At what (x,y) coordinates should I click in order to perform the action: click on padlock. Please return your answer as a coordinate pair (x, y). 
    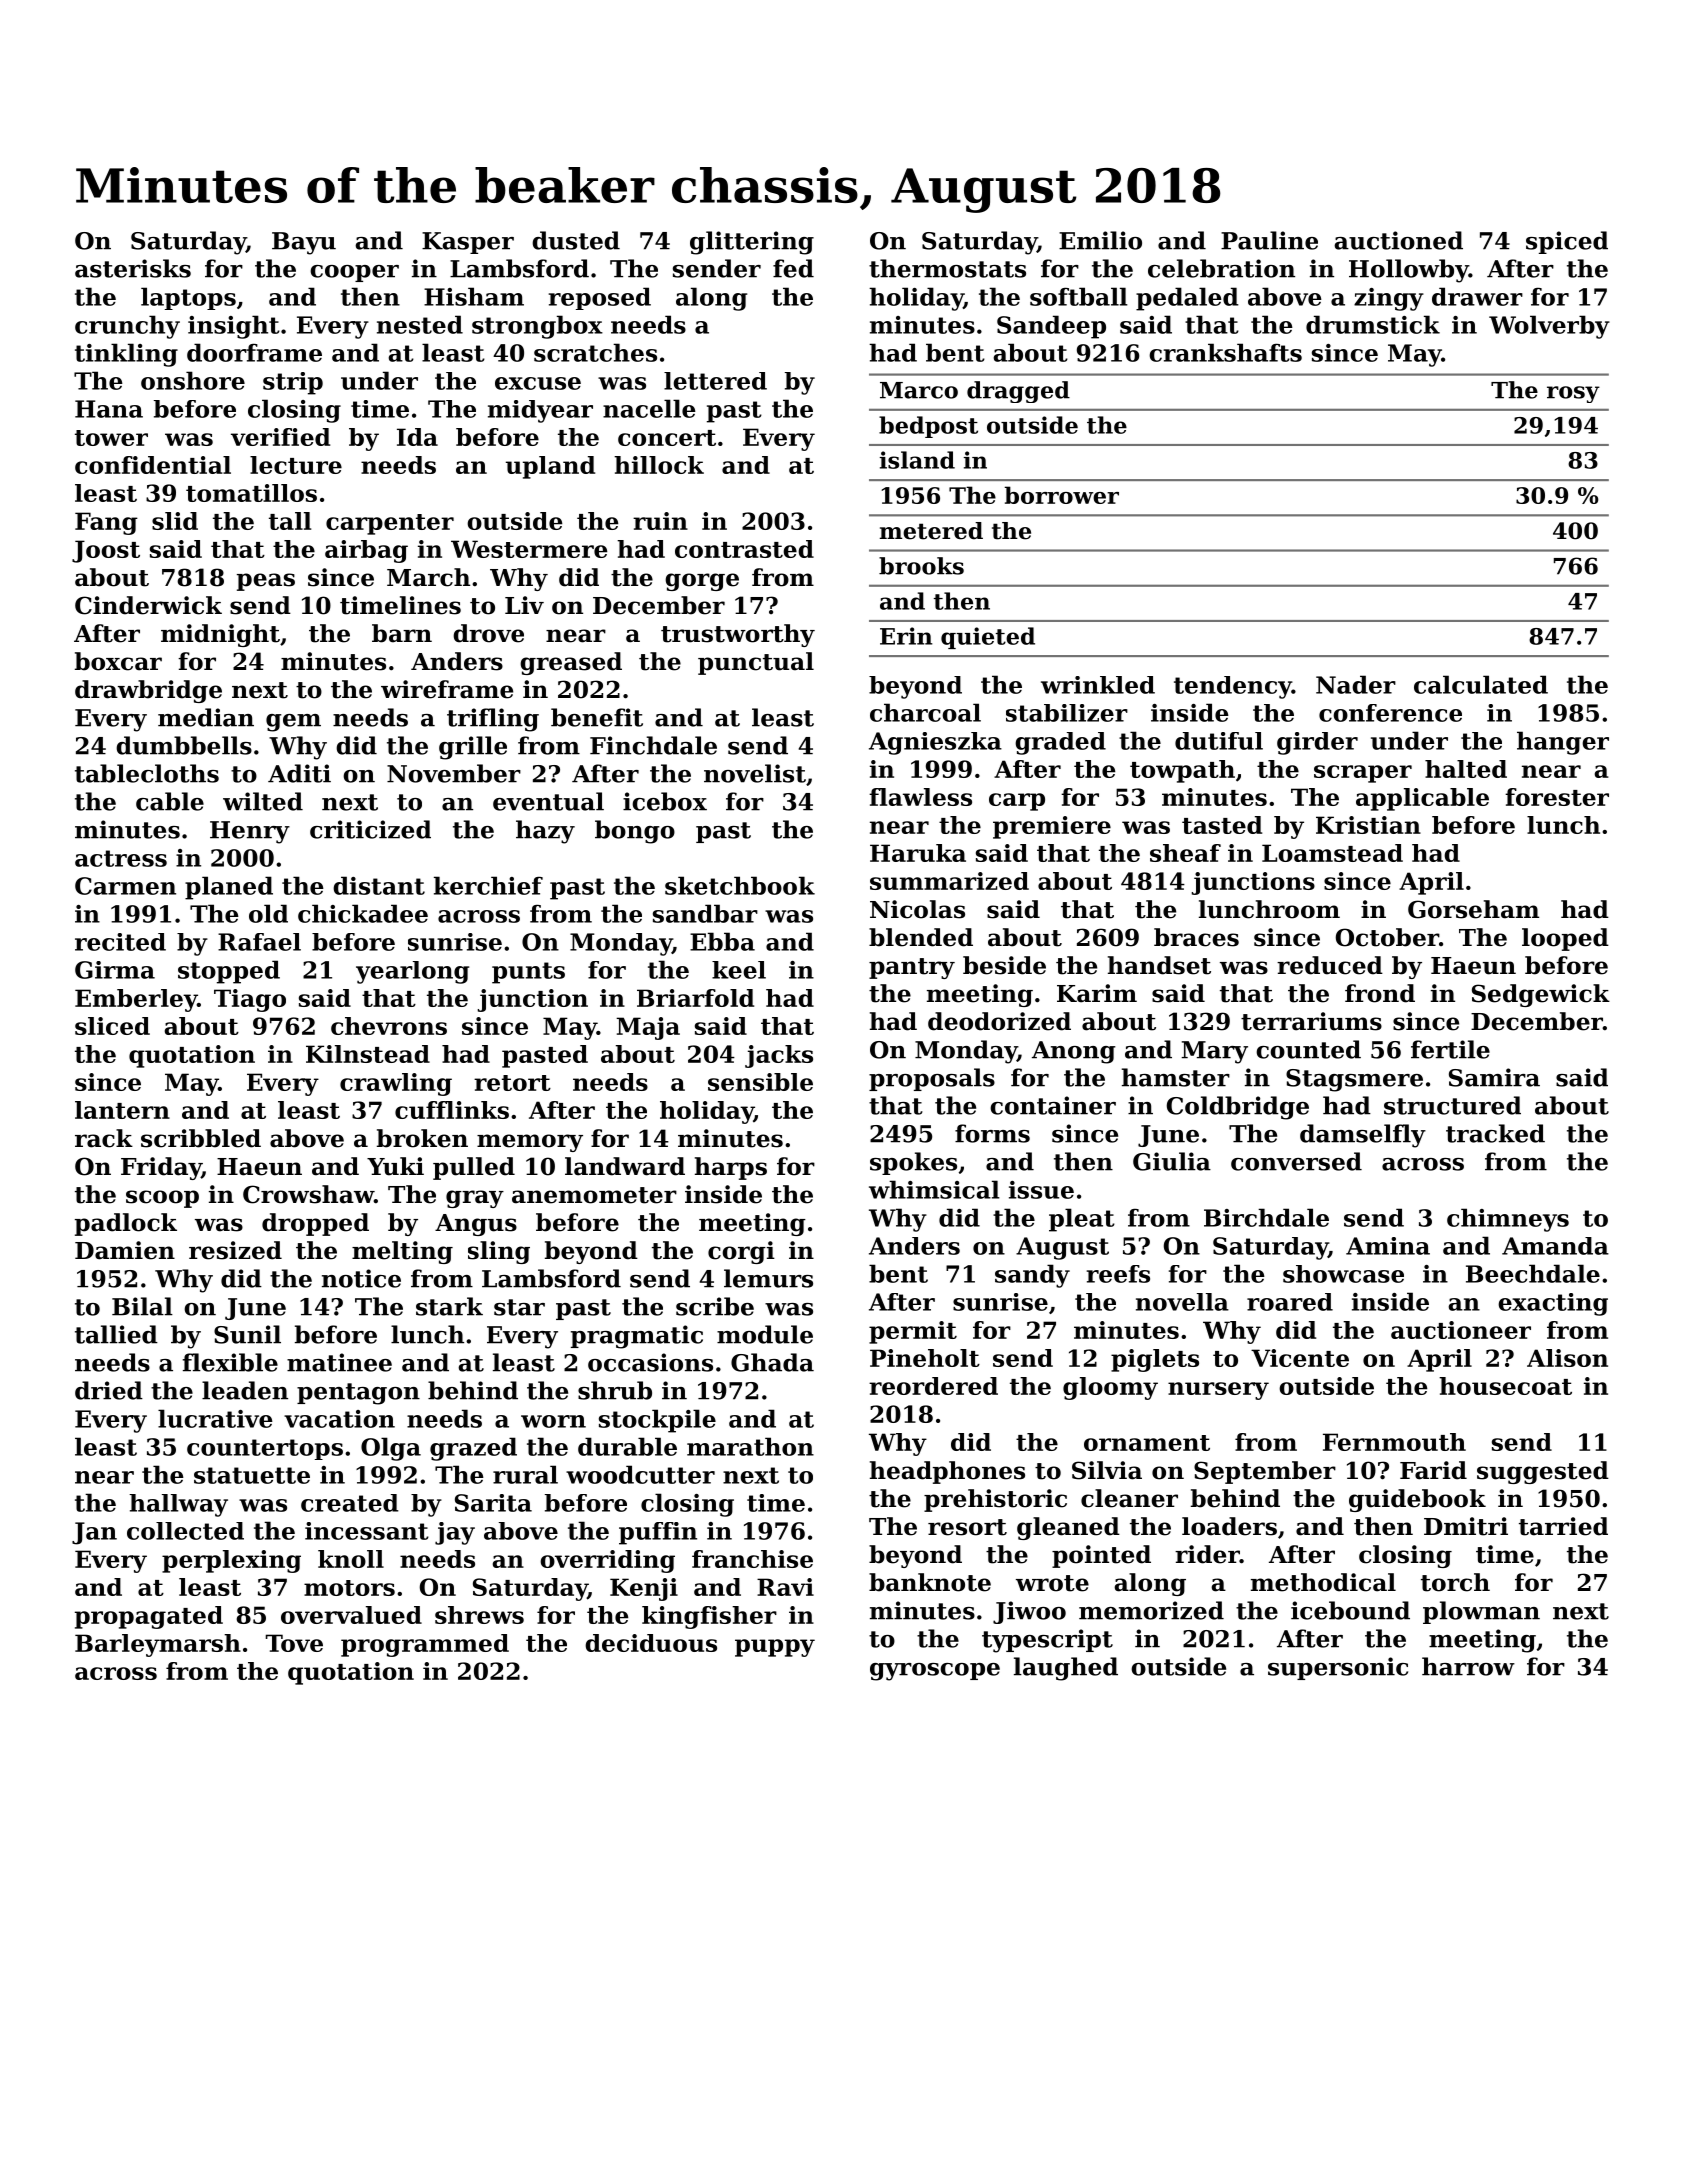
    Looking at the image, I should click on (126, 1224).
